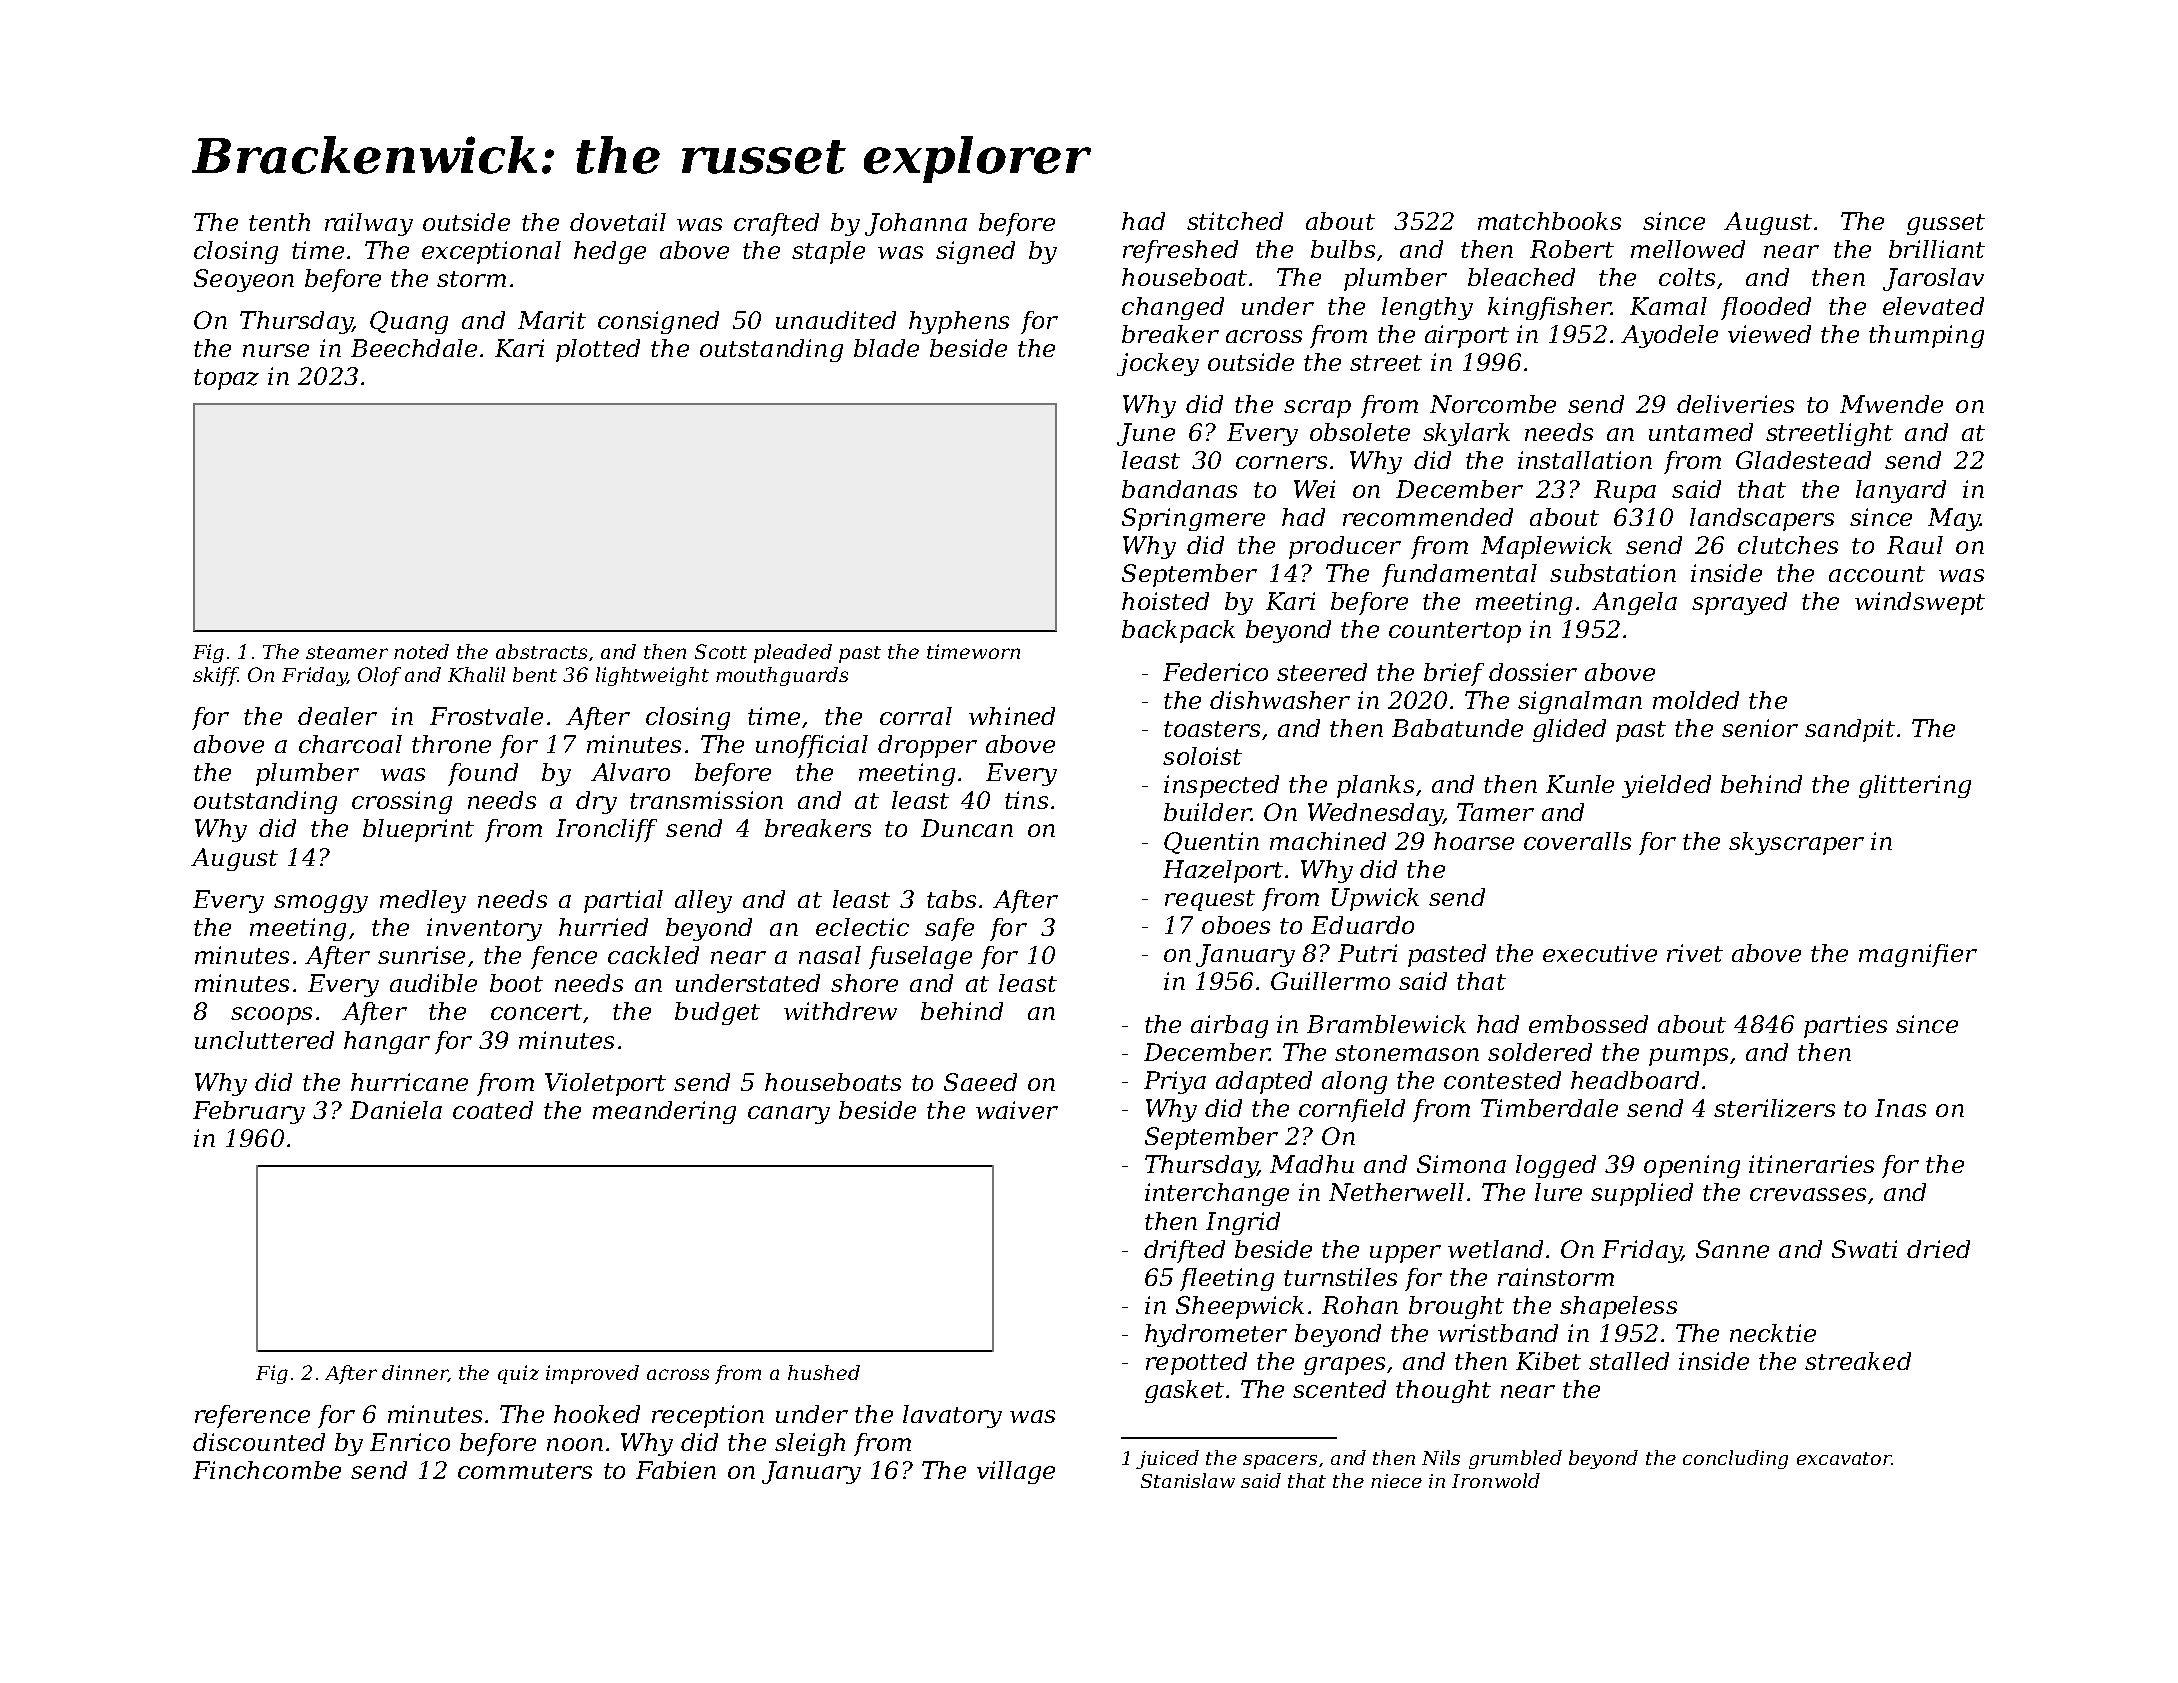 This screenshot has height=1683, width=2178. Describe the element at coordinates (618, 222) in the screenshot. I see `dovetail` at that location.
